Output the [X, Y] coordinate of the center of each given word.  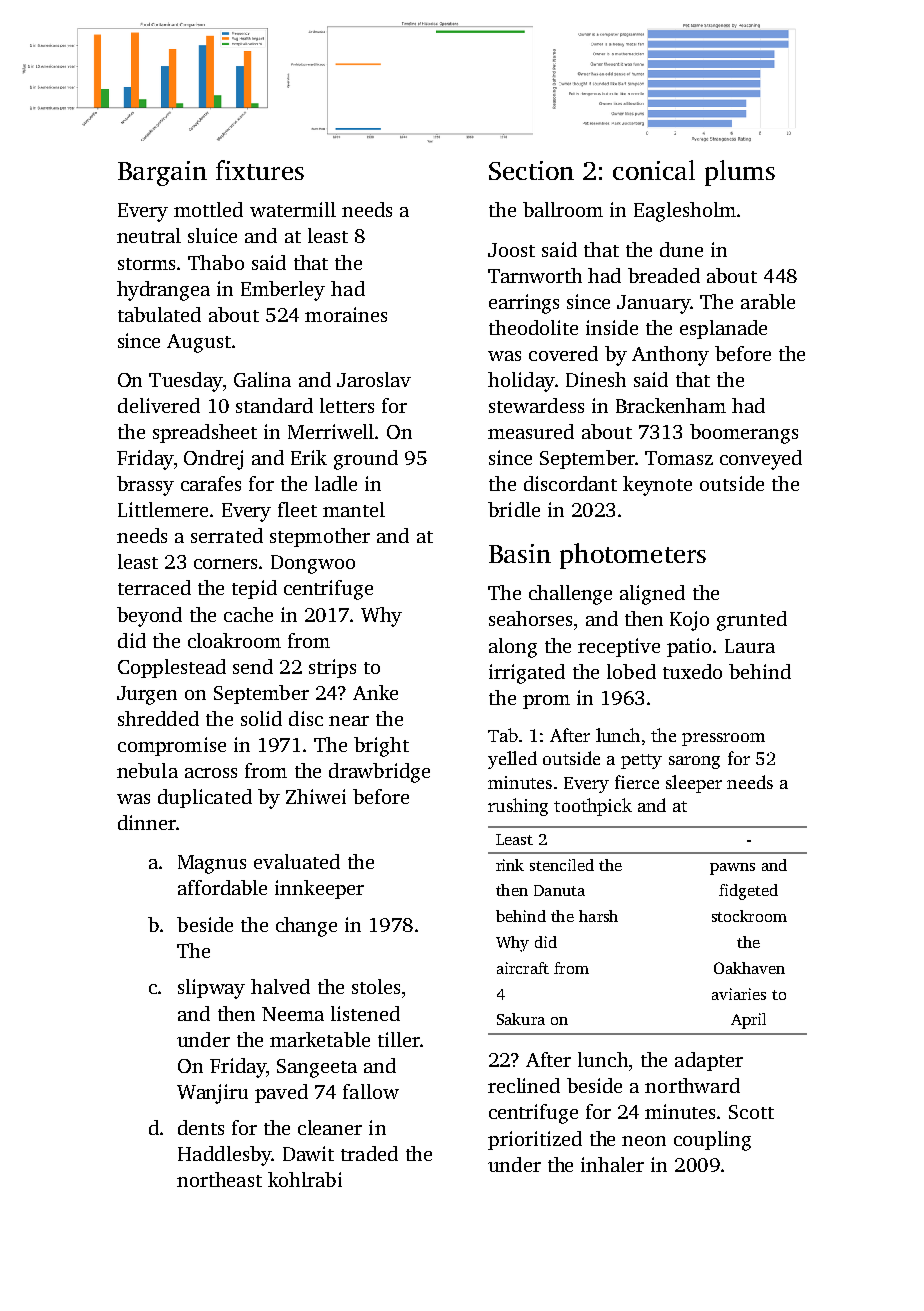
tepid [254, 589]
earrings [524, 304]
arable [768, 301]
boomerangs [744, 434]
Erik [309, 457]
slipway [211, 989]
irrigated [527, 674]
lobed [631, 671]
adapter [709, 1061]
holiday [521, 382]
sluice [212, 235]
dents [201, 1127]
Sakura [521, 1019]
